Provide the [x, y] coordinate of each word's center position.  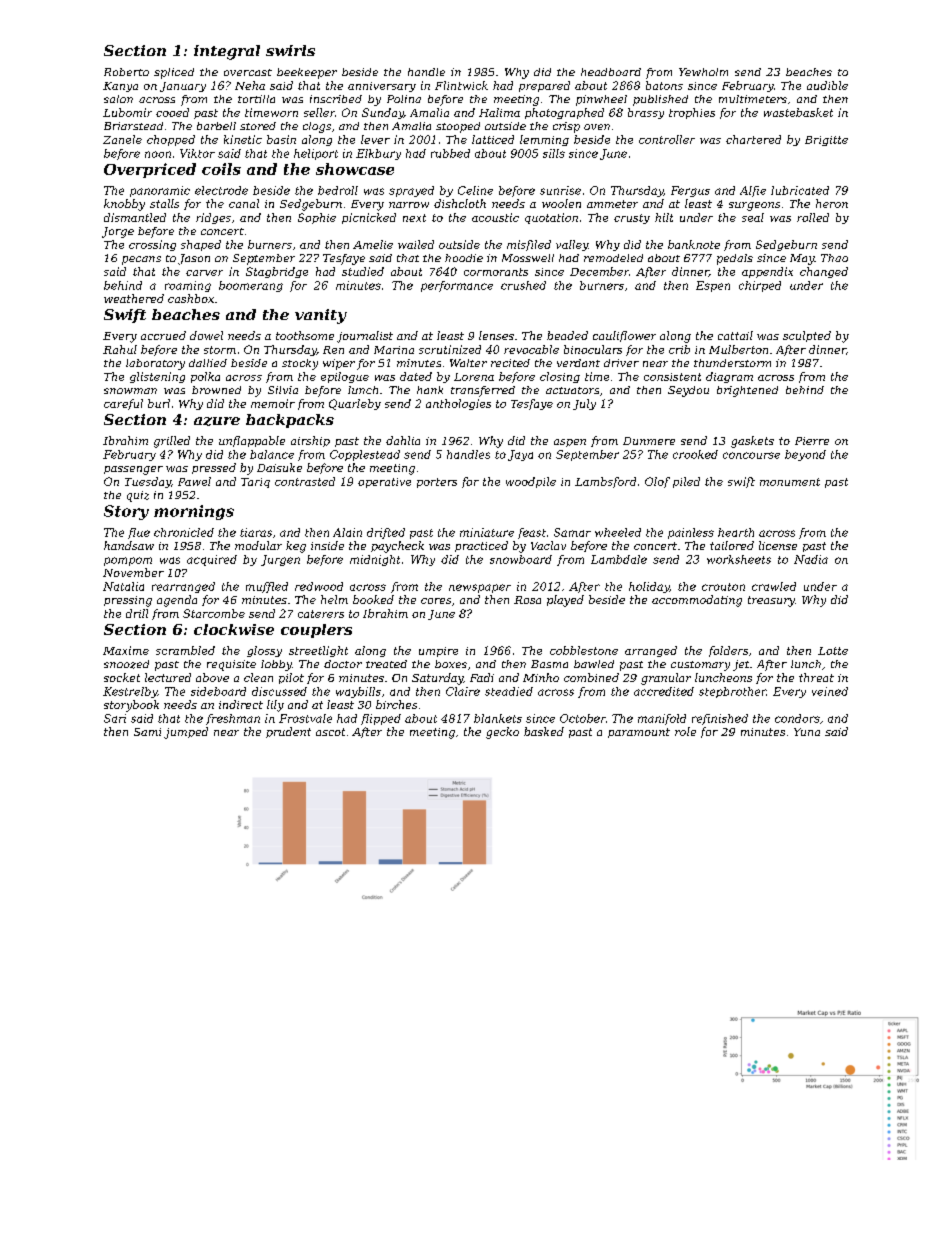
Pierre [812, 441]
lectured [168, 677]
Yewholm [703, 72]
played [565, 601]
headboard [611, 72]
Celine [475, 190]
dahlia [403, 440]
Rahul [120, 349]
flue [139, 533]
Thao [834, 258]
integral [227, 52]
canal [244, 203]
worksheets [739, 559]
